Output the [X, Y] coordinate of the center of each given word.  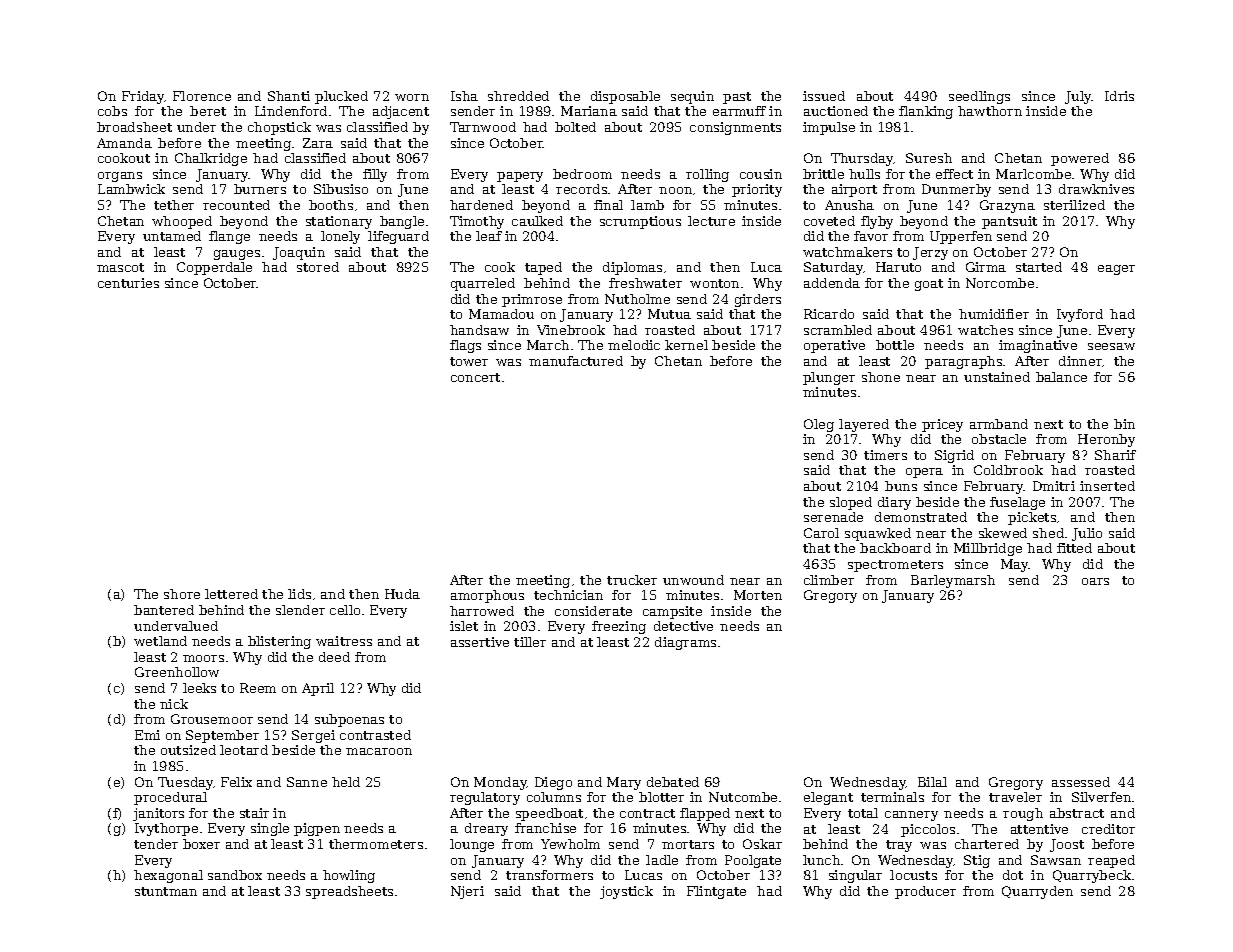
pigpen [317, 829]
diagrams [685, 643]
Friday [143, 97]
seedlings [979, 97]
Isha [464, 96]
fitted [1074, 548]
